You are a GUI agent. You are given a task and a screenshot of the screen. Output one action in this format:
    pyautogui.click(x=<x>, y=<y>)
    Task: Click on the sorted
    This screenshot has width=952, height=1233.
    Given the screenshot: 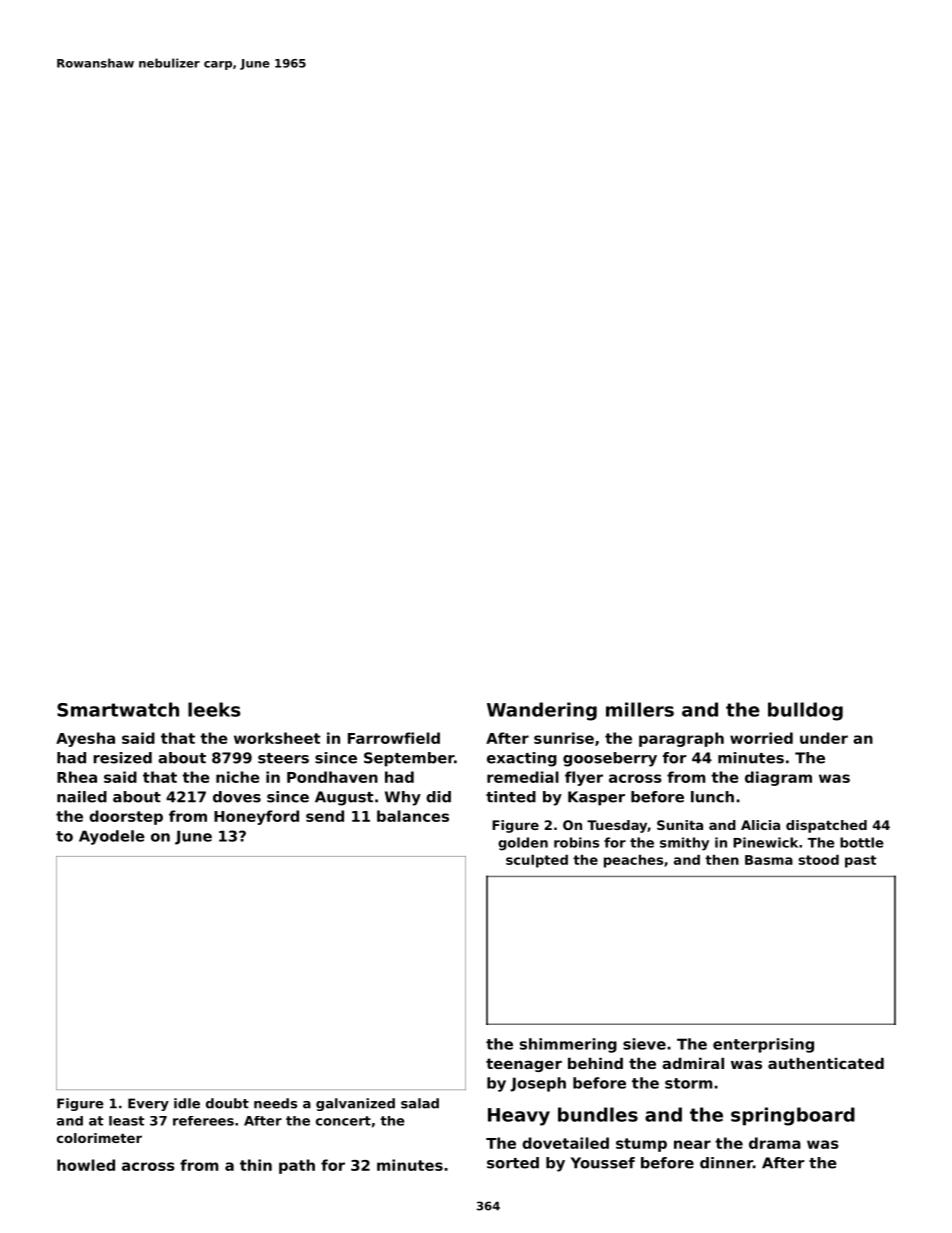 What is the action you would take?
    pyautogui.click(x=513, y=1163)
